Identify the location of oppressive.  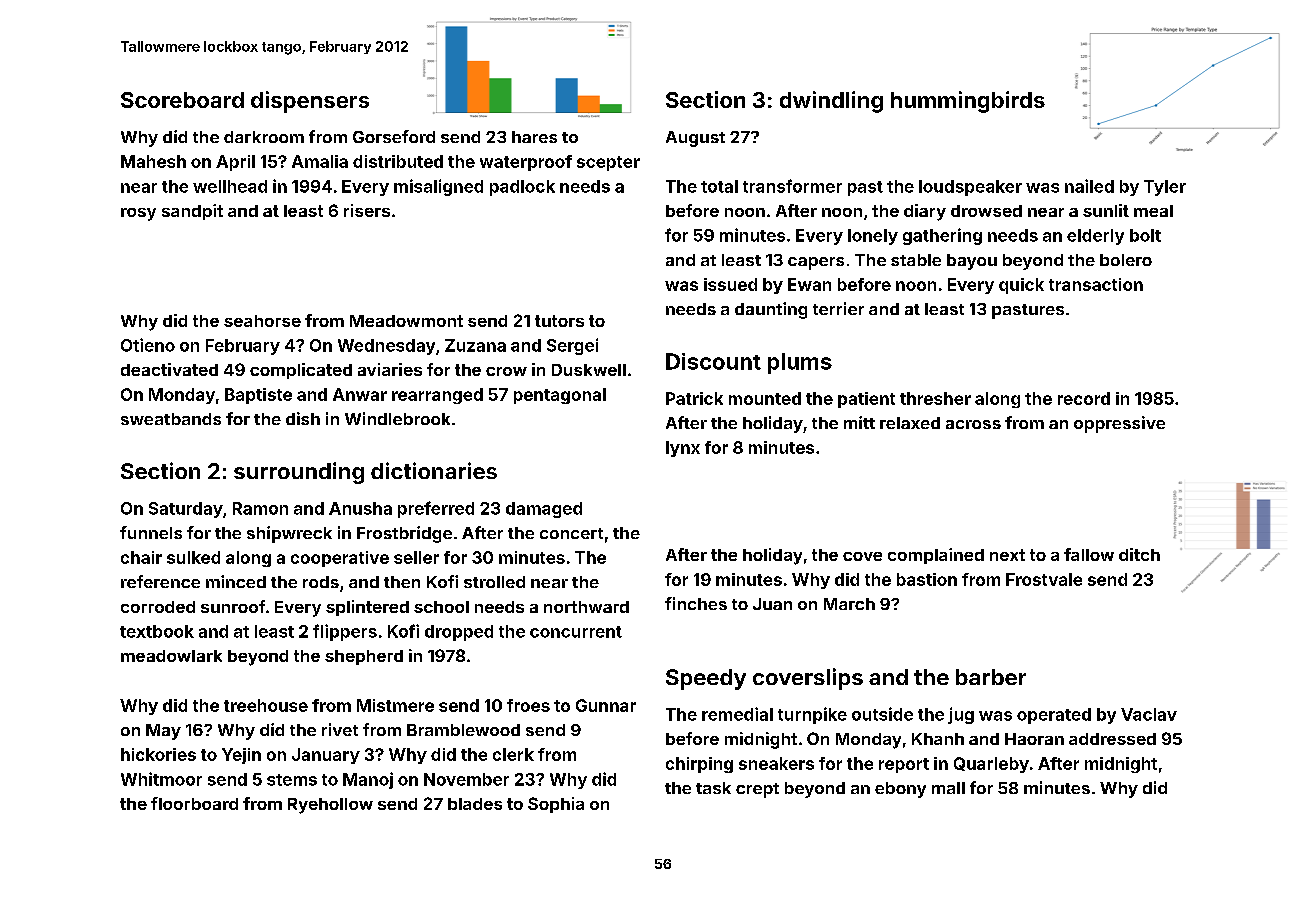
(1119, 424).
